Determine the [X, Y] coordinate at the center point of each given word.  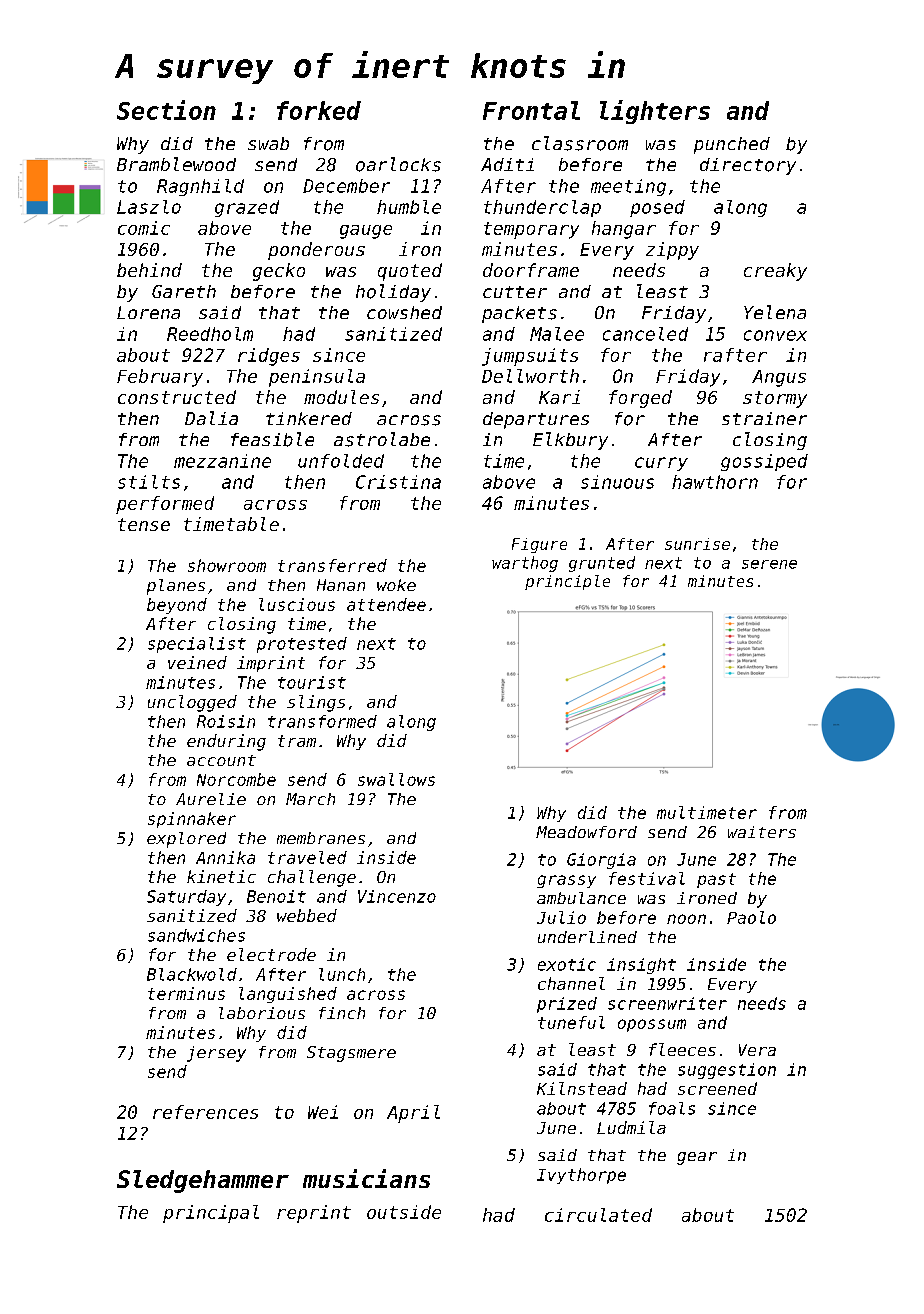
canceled [645, 334]
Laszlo [149, 207]
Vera [757, 1050]
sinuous [617, 482]
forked [319, 110]
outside [404, 1212]
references [205, 1112]
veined [197, 662]
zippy [672, 251]
